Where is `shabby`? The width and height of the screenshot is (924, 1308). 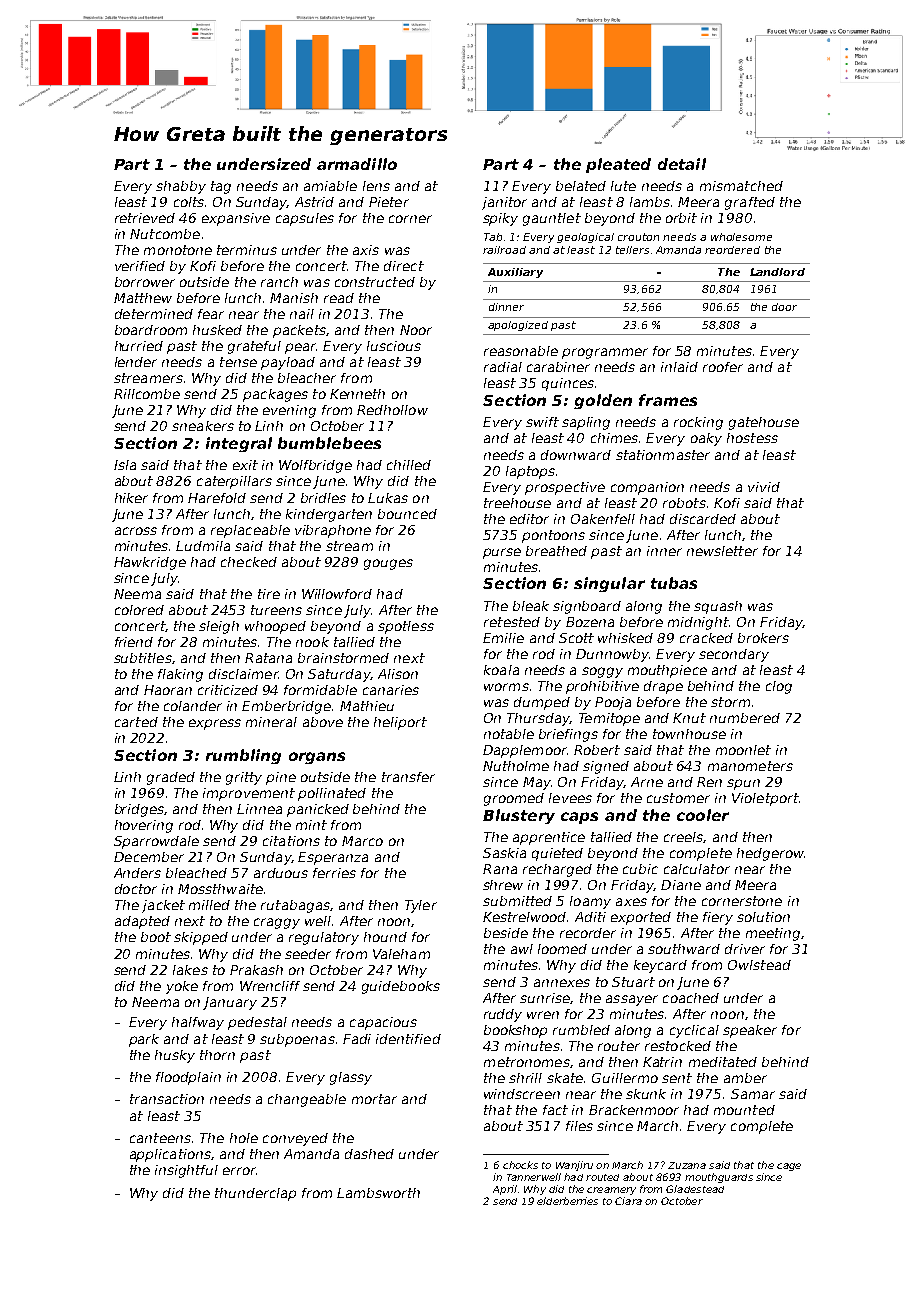 shabby is located at coordinates (181, 187).
